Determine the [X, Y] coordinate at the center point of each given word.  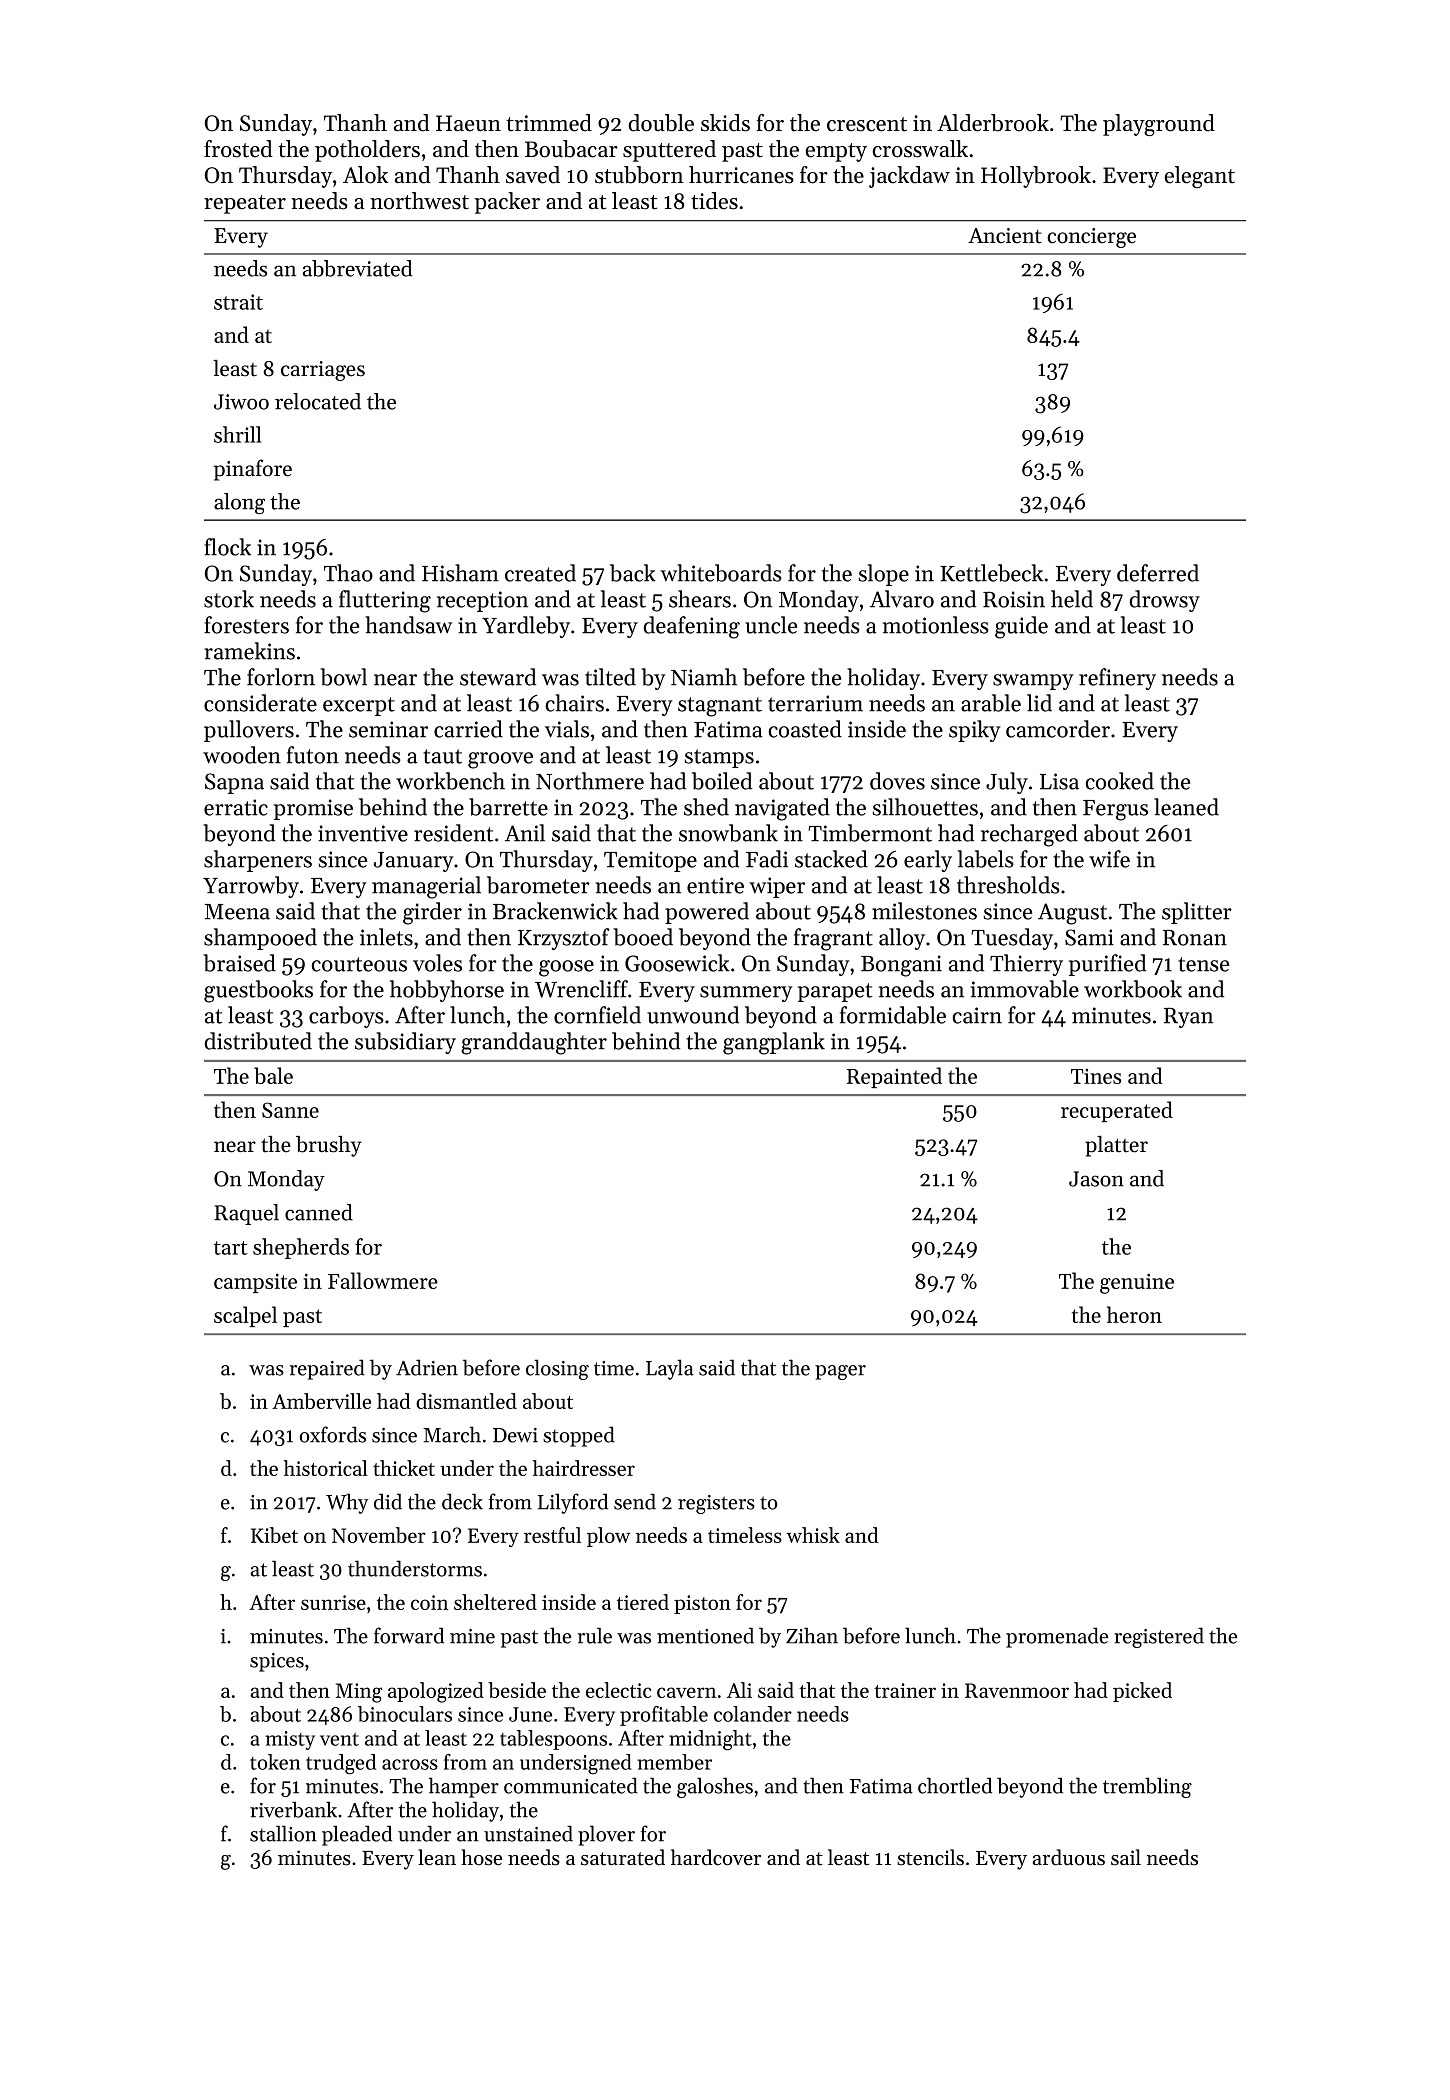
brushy [329, 1146]
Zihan [812, 1635]
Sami [1089, 937]
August [1072, 914]
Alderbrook [993, 123]
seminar [388, 729]
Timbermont [870, 833]
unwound [693, 1015]
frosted [238, 149]
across [410, 1764]
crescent [867, 124]
